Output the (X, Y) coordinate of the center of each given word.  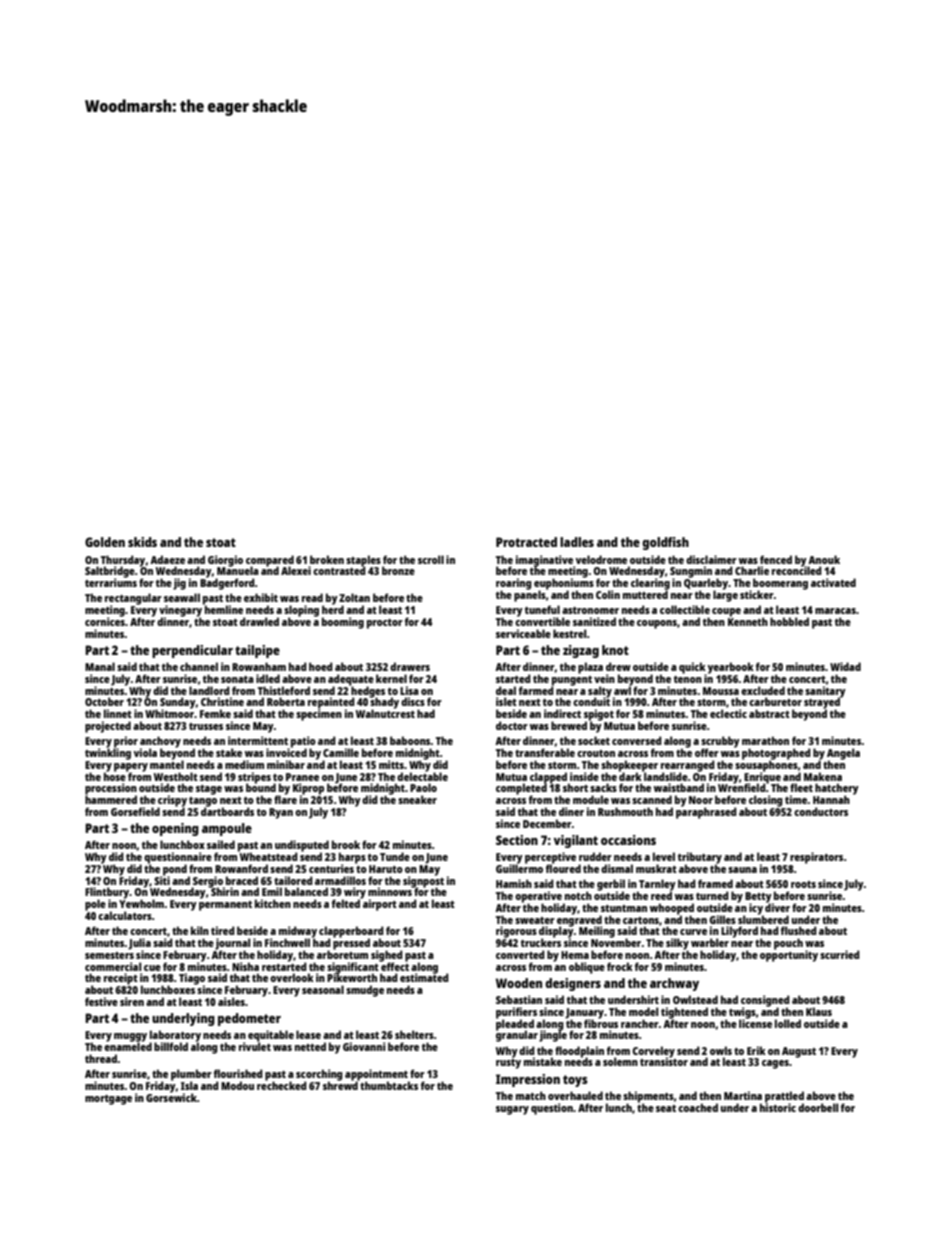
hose (115, 776)
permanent (225, 906)
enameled (128, 1046)
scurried (840, 954)
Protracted (526, 542)
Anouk (824, 559)
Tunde (395, 856)
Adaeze (167, 559)
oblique (587, 968)
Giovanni (364, 1046)
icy (756, 909)
